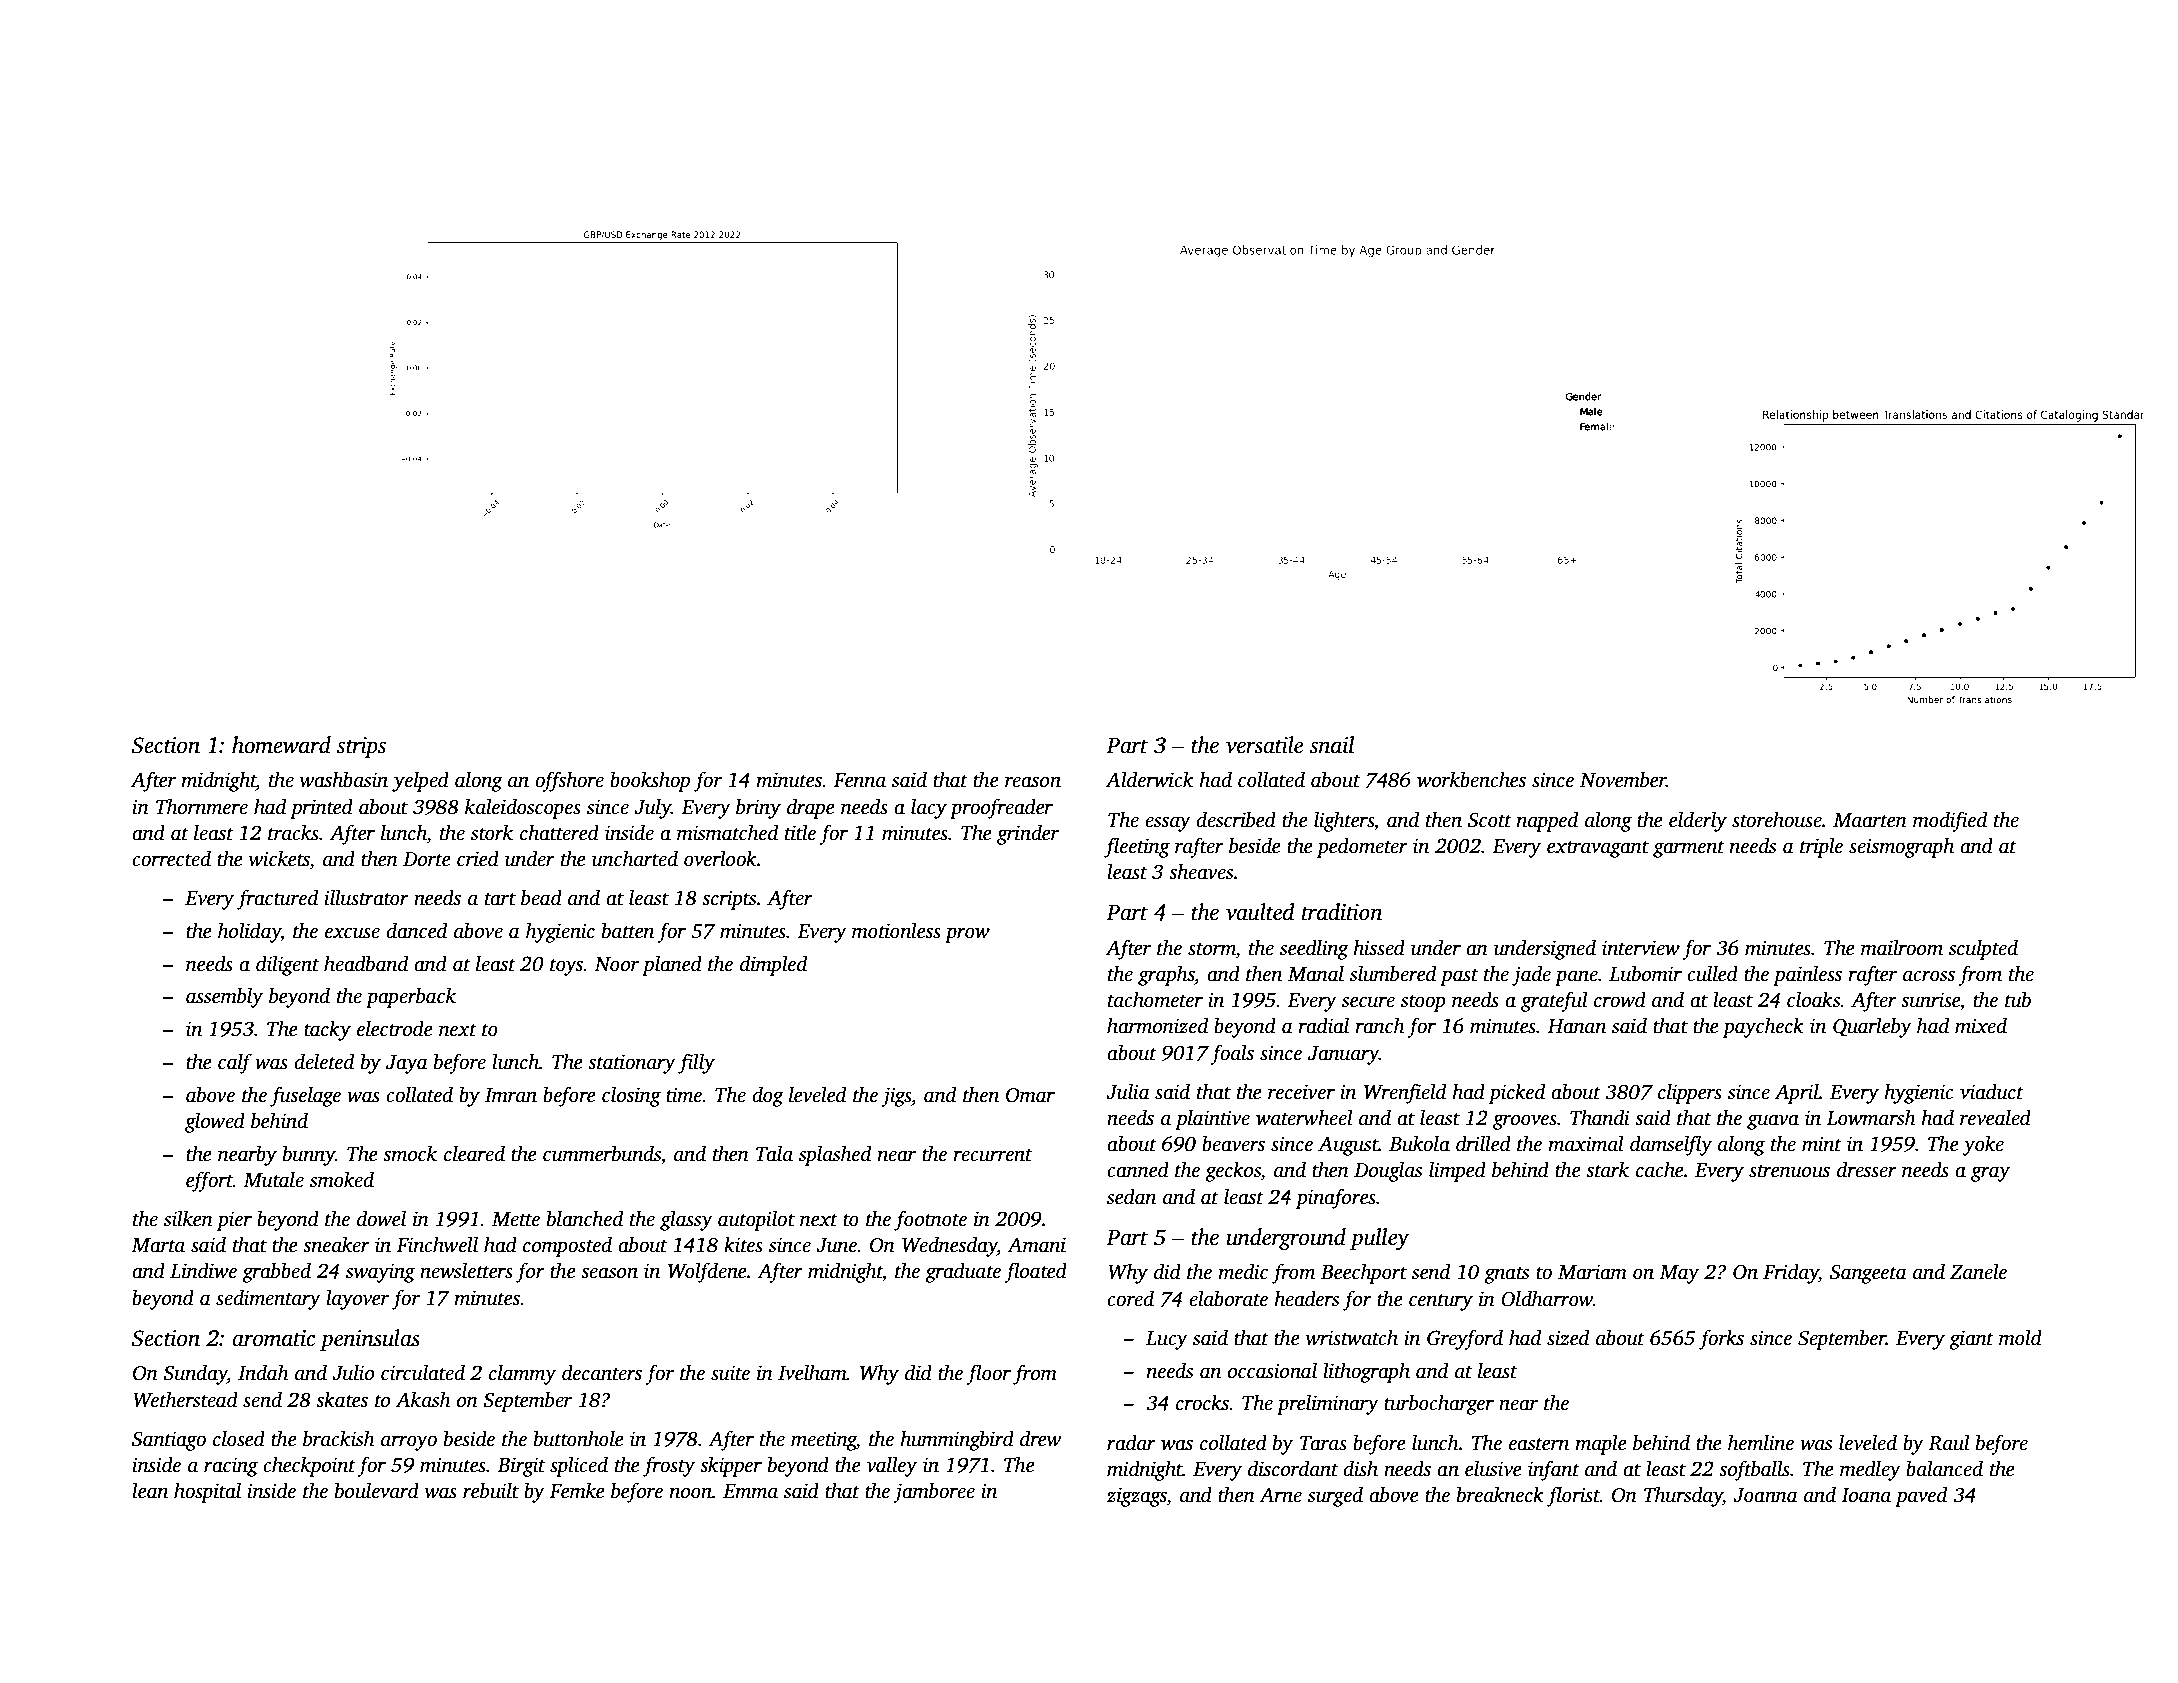 This screenshot has width=2178, height=1683. I want to click on Lucy, so click(1167, 1340).
